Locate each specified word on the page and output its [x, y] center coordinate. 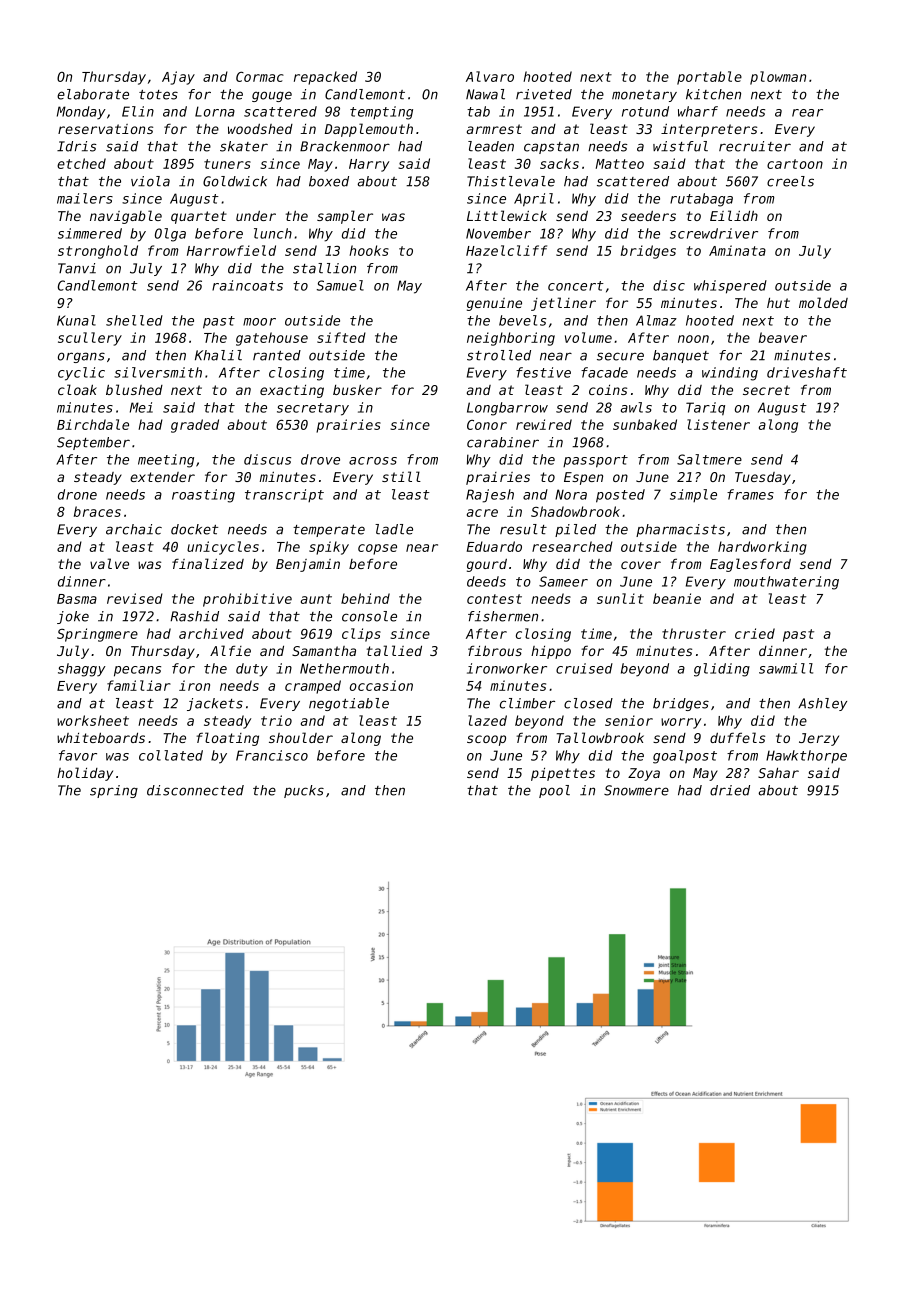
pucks [304, 791]
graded [195, 426]
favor [78, 755]
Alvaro [490, 76]
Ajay [178, 78]
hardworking [762, 548]
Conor [487, 425]
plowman [778, 78]
